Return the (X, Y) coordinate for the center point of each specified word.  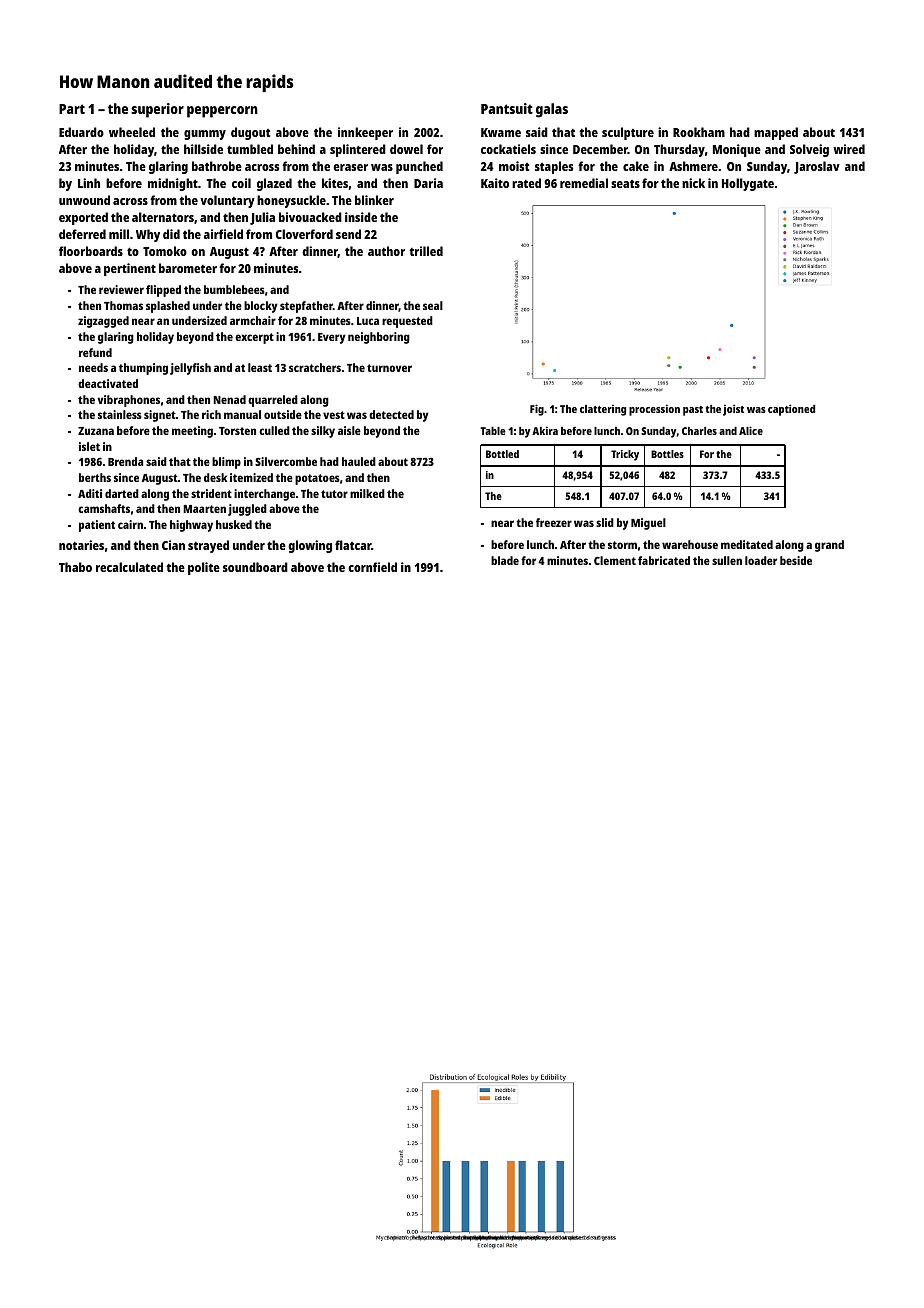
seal (433, 305)
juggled (247, 510)
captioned (791, 410)
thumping (143, 369)
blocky (260, 307)
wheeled (132, 132)
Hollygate (748, 184)
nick (693, 183)
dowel (406, 149)
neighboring (379, 338)
